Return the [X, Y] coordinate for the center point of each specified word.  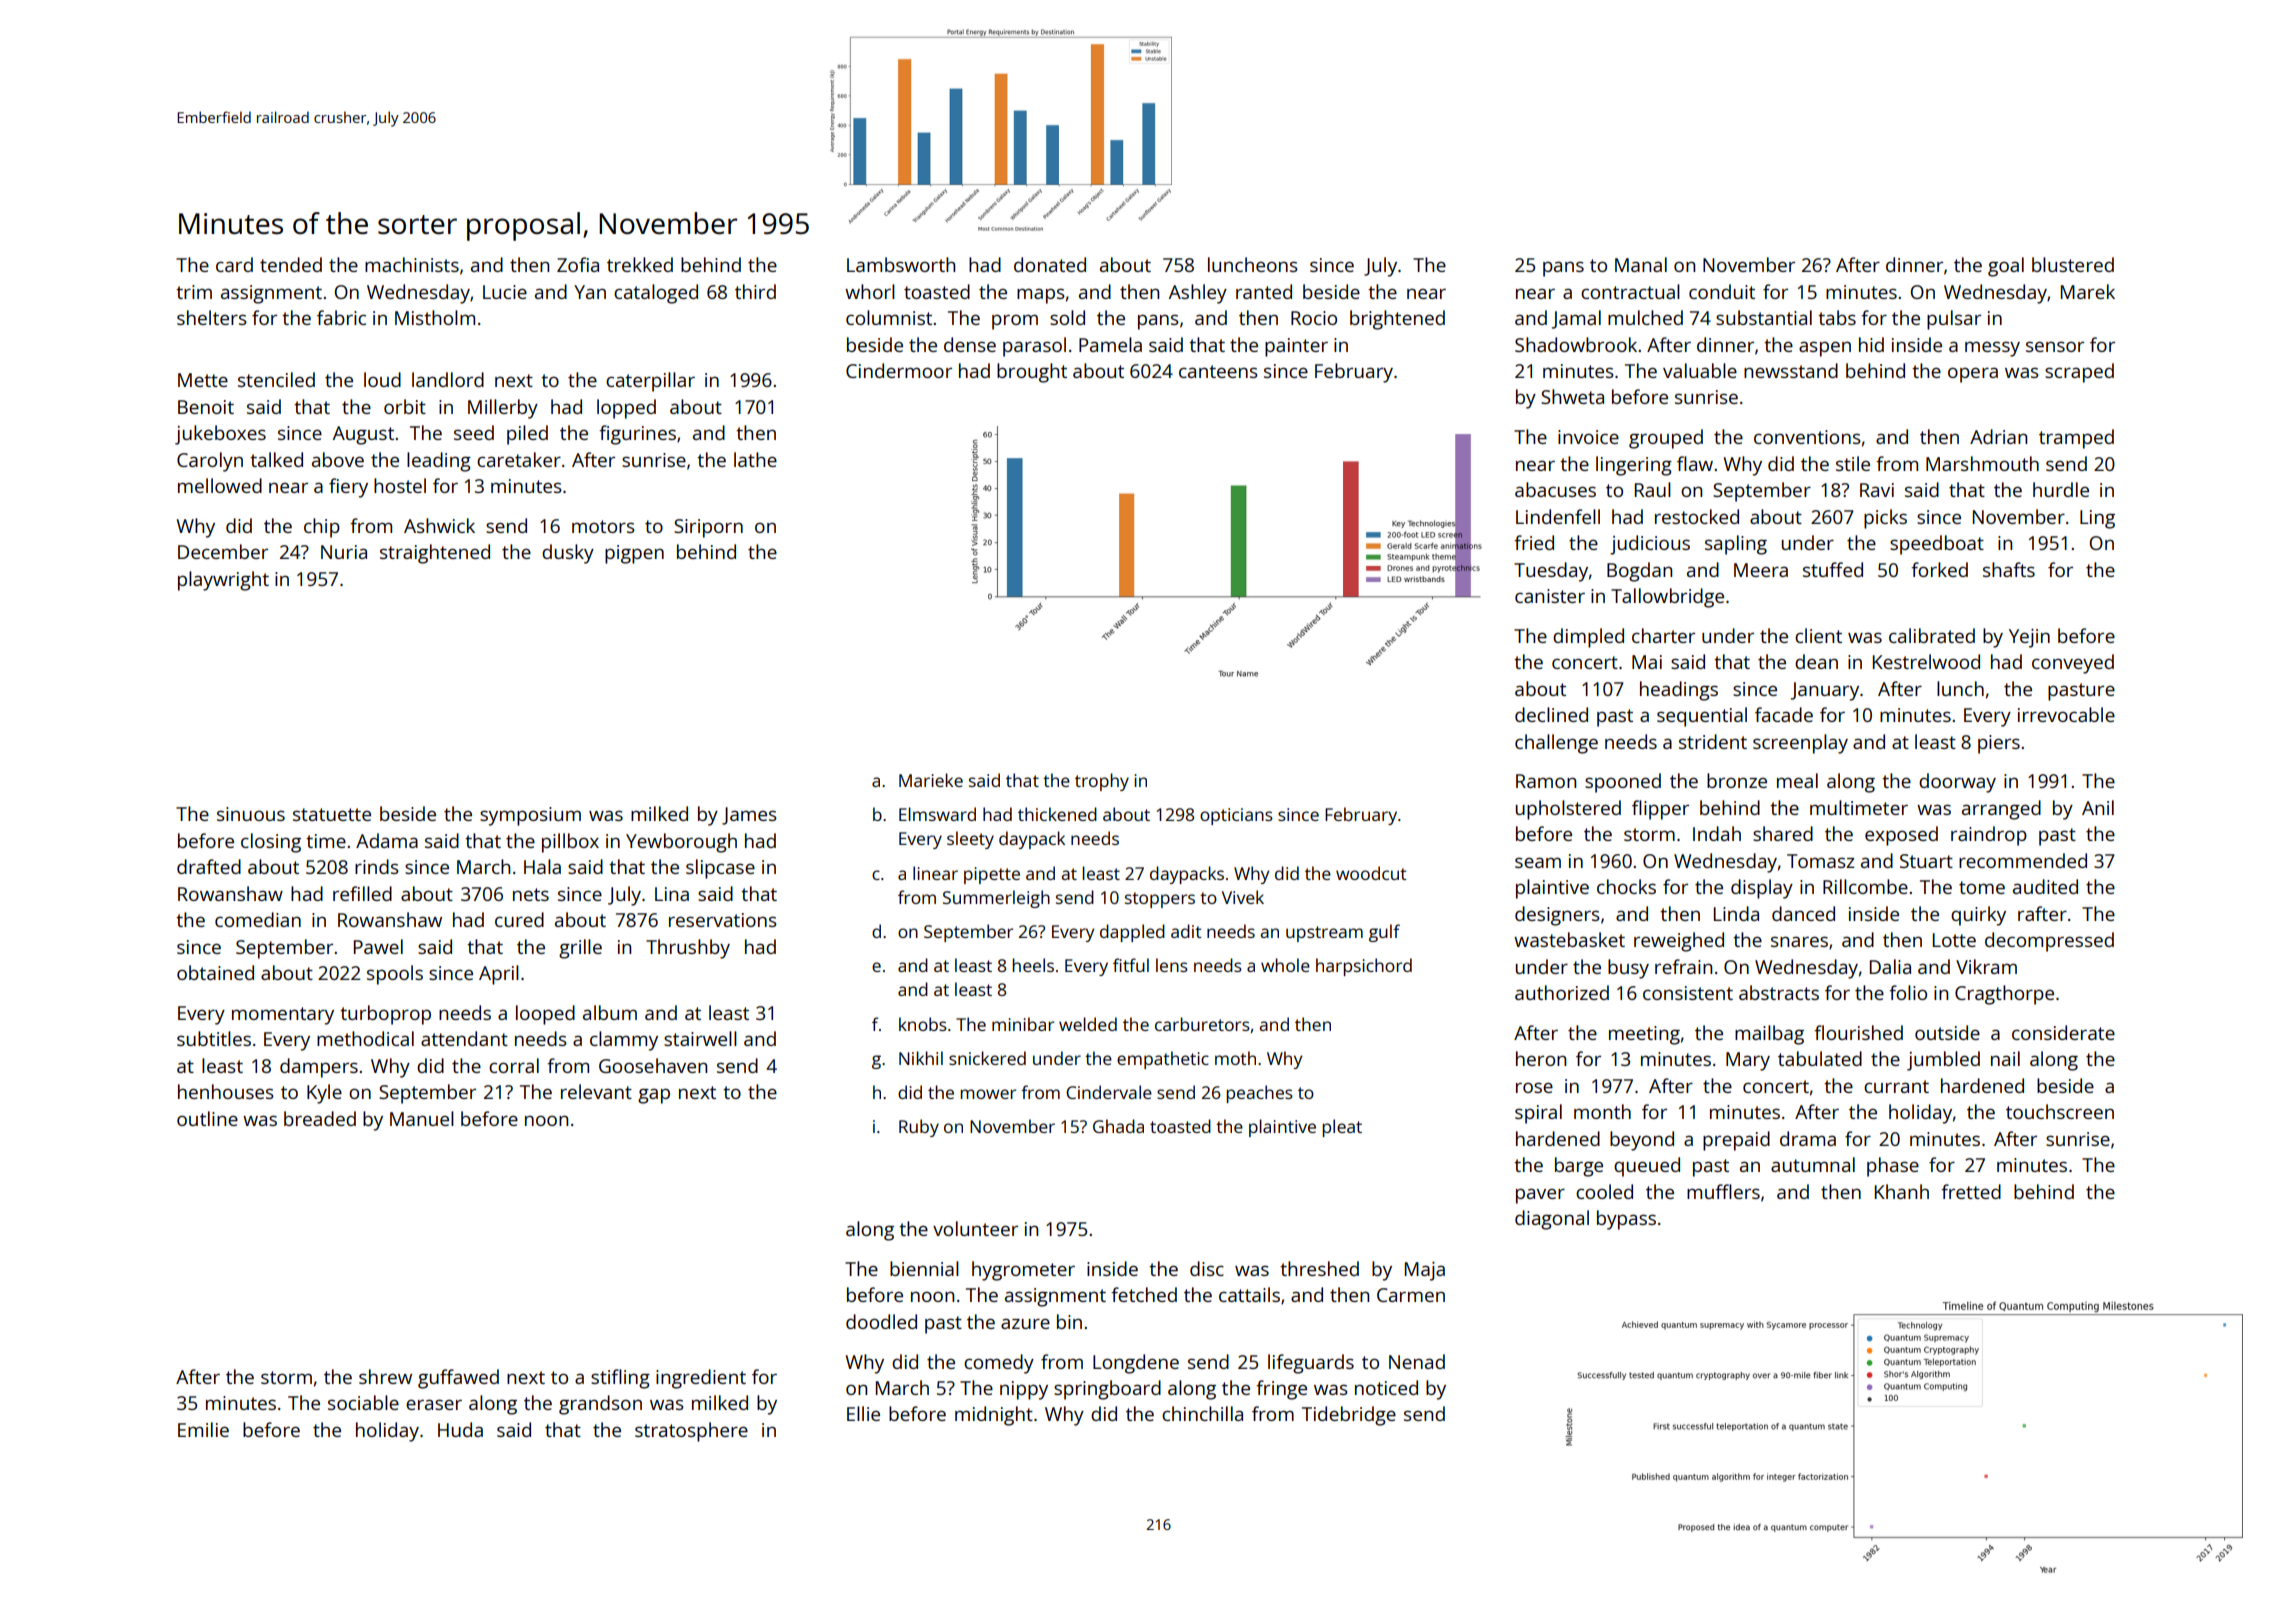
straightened [435, 554]
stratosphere [691, 1432]
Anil [2098, 807]
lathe [755, 459]
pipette [992, 875]
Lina [672, 894]
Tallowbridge [1667, 598]
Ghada [1118, 1126]
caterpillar [650, 382]
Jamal [1576, 319]
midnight [994, 1416]
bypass [1626, 1220]
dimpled [1588, 638]
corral [514, 1065]
